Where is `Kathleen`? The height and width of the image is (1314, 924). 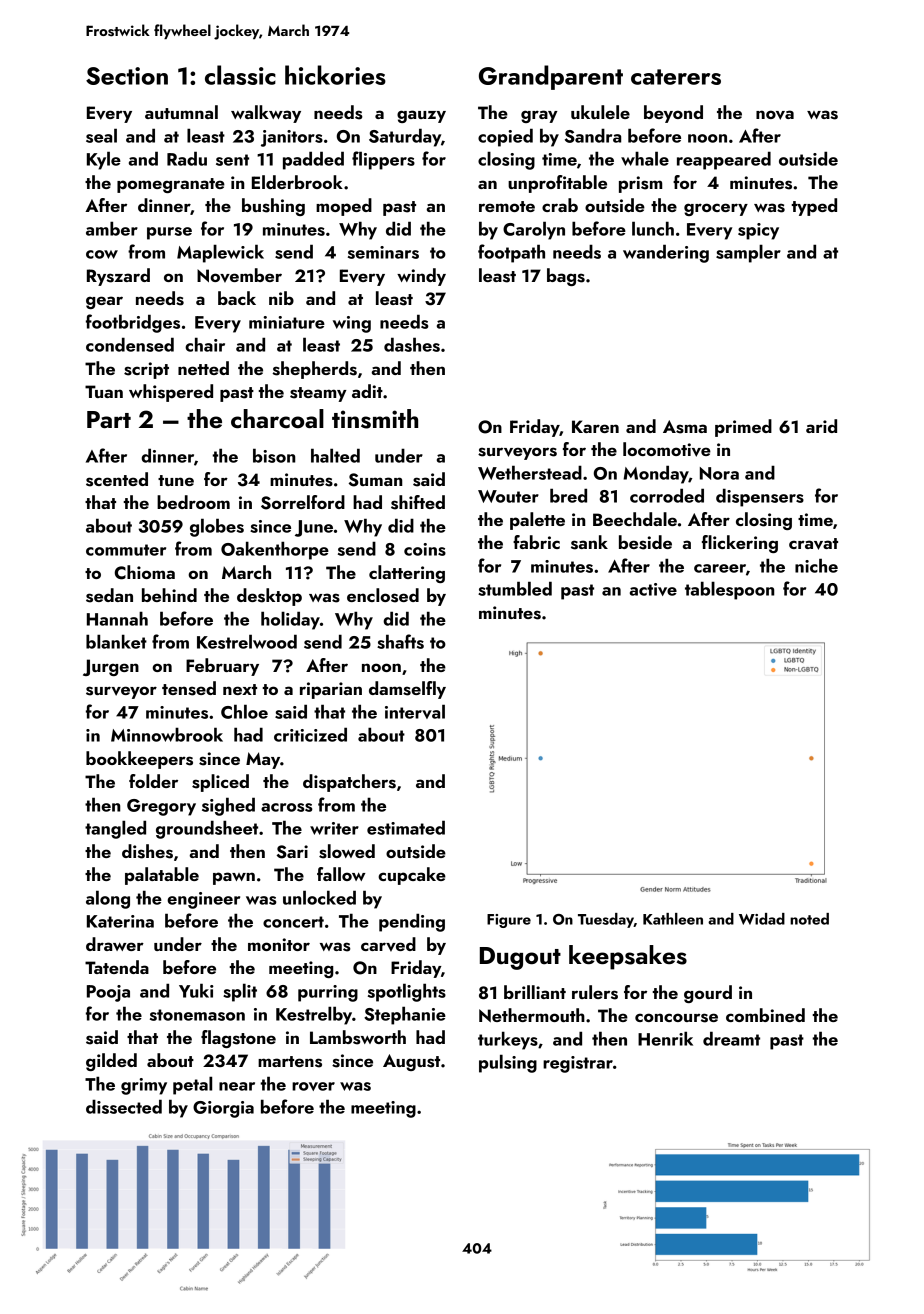
Kathleen is located at coordinates (673, 919).
